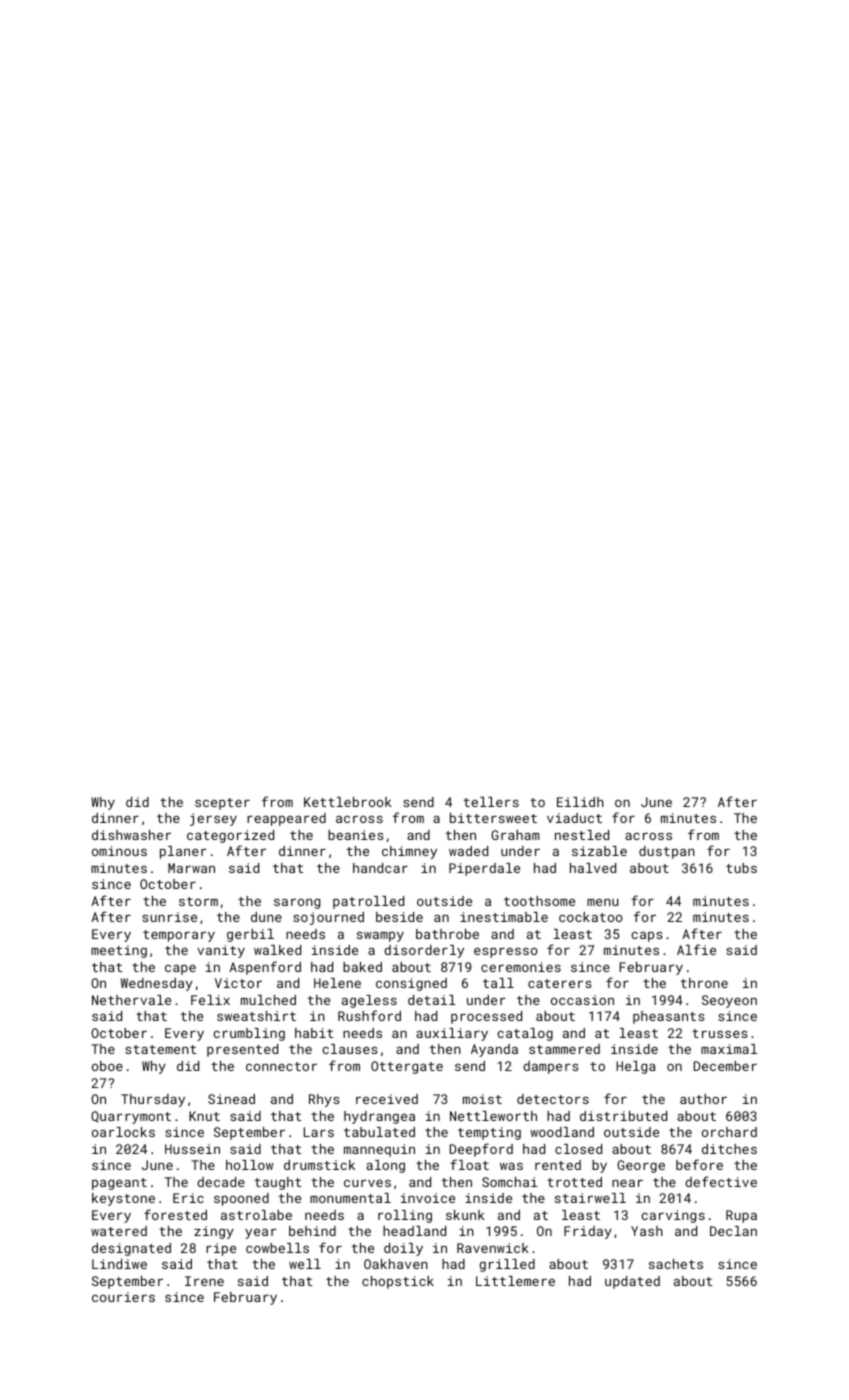  What do you see at coordinates (367, 1183) in the page?
I see `curves` at bounding box center [367, 1183].
